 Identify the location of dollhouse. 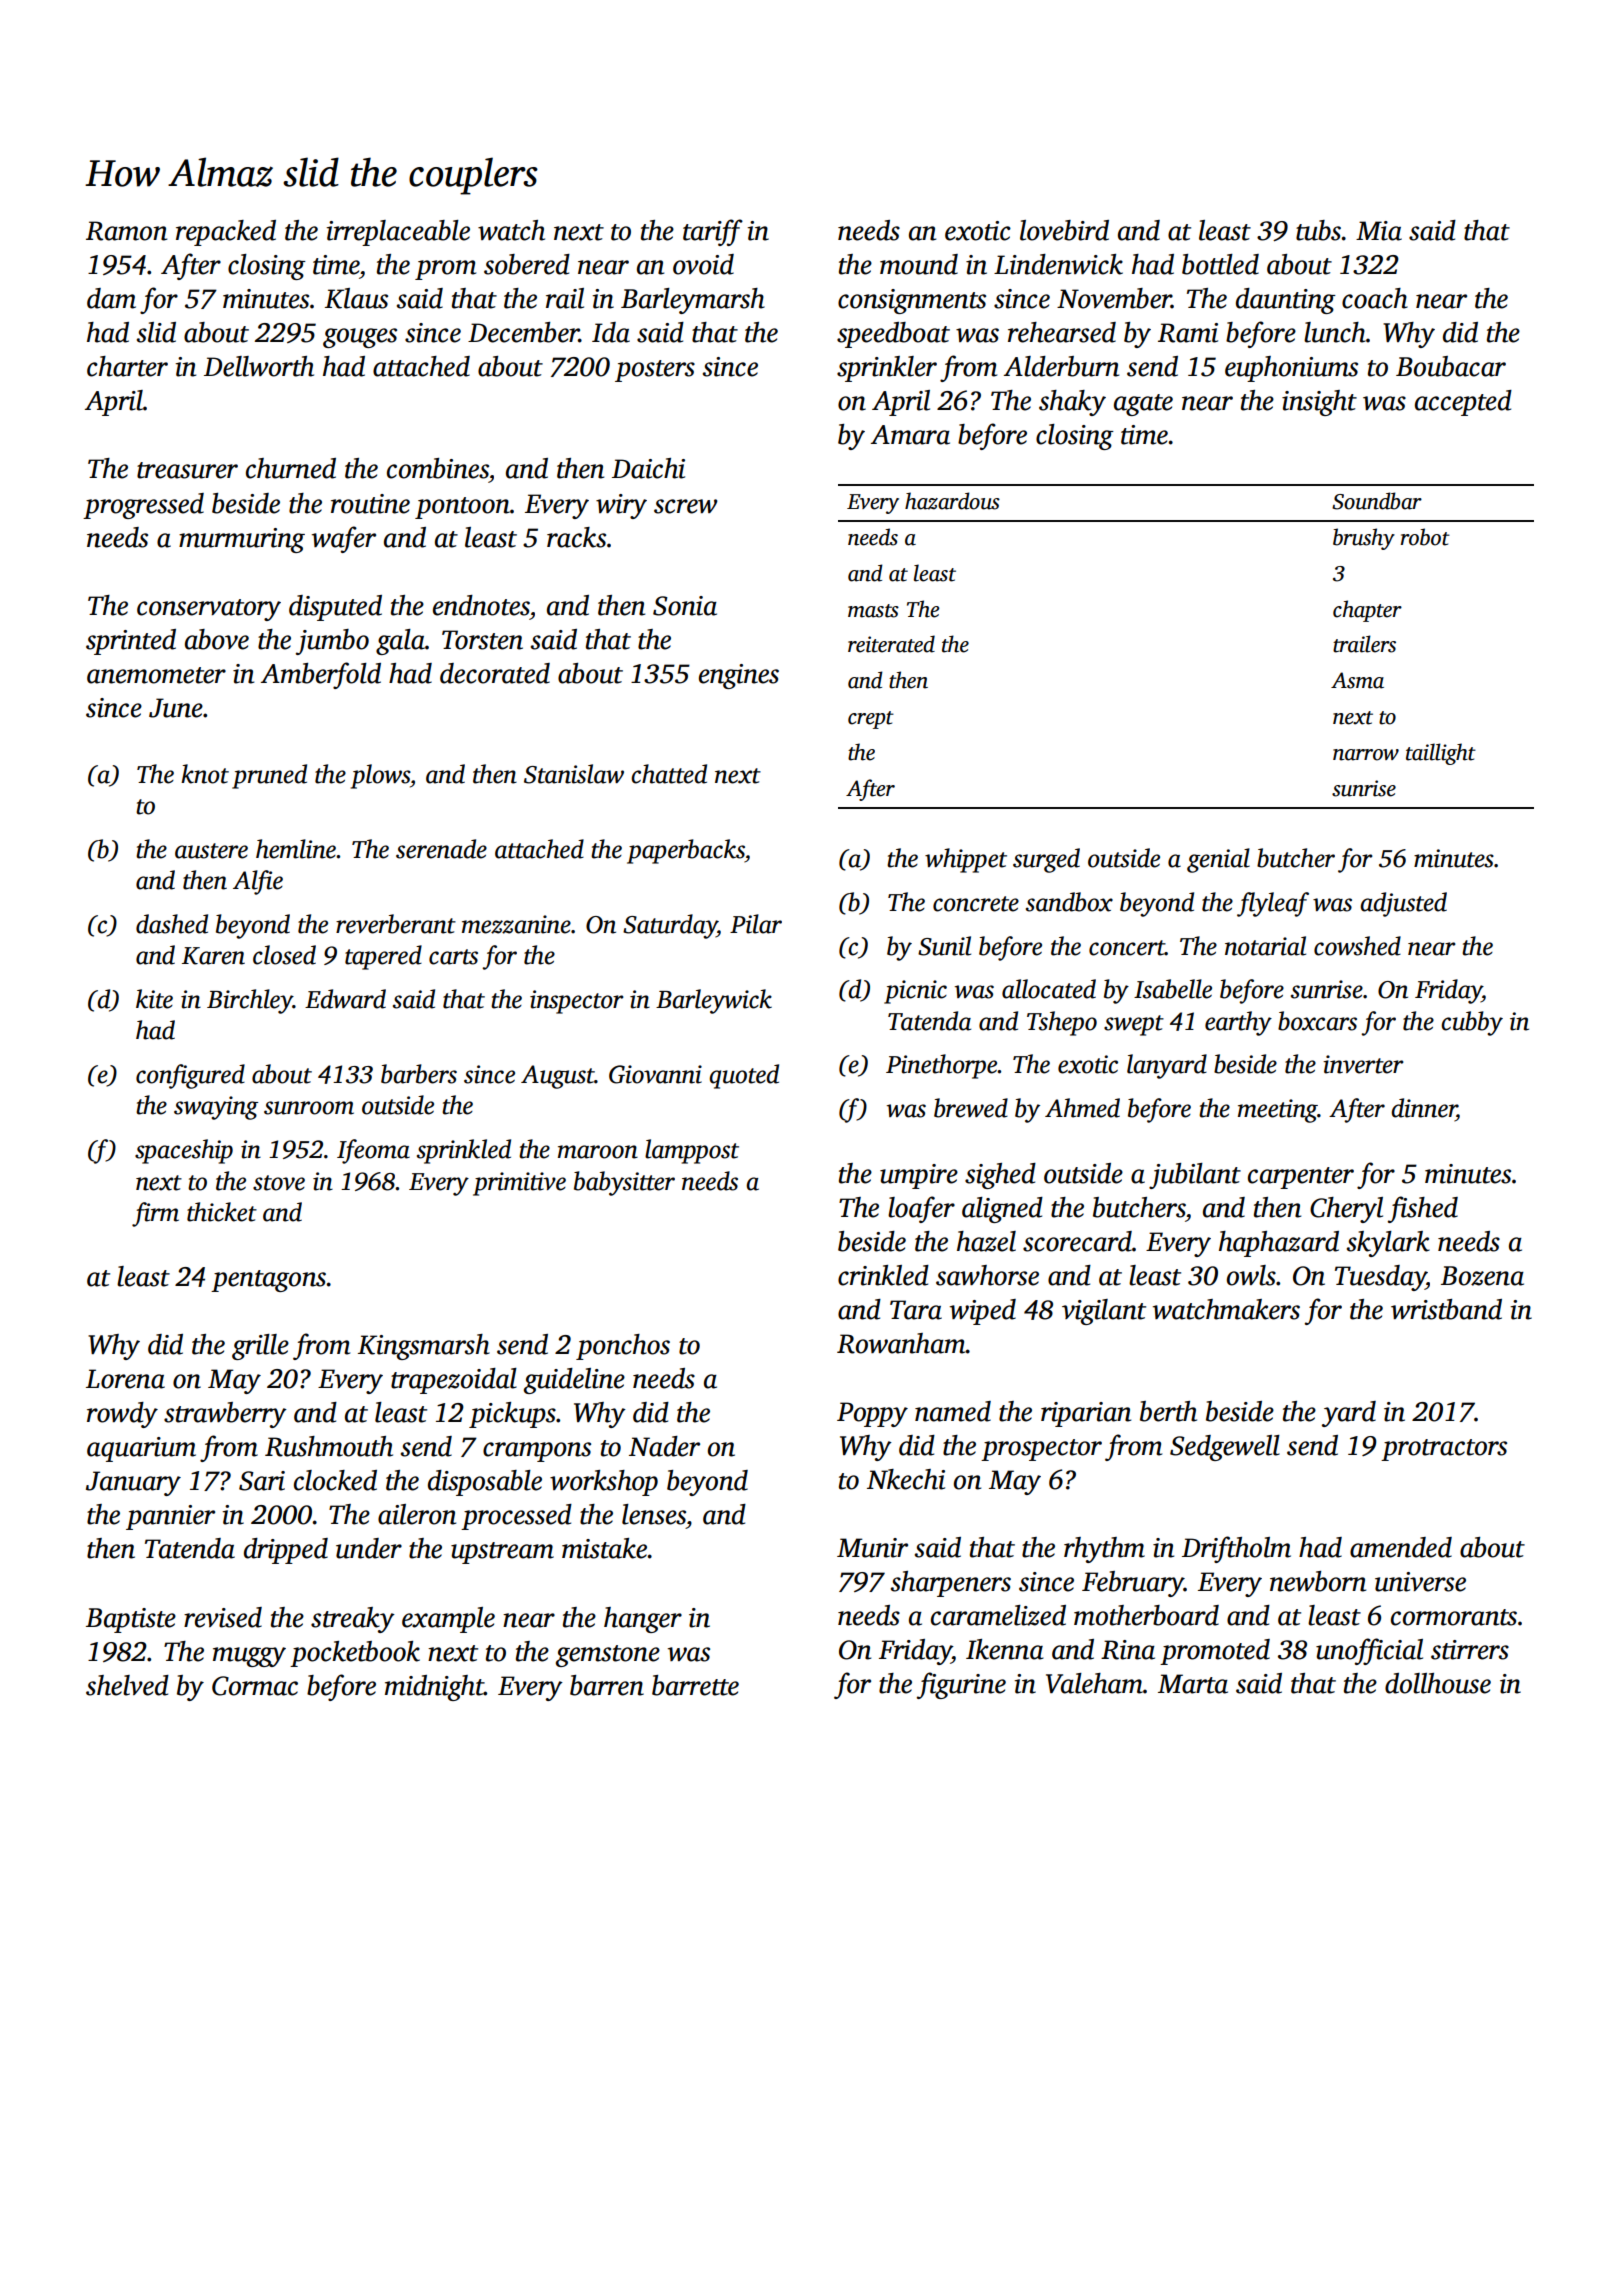
(1438, 1683).
